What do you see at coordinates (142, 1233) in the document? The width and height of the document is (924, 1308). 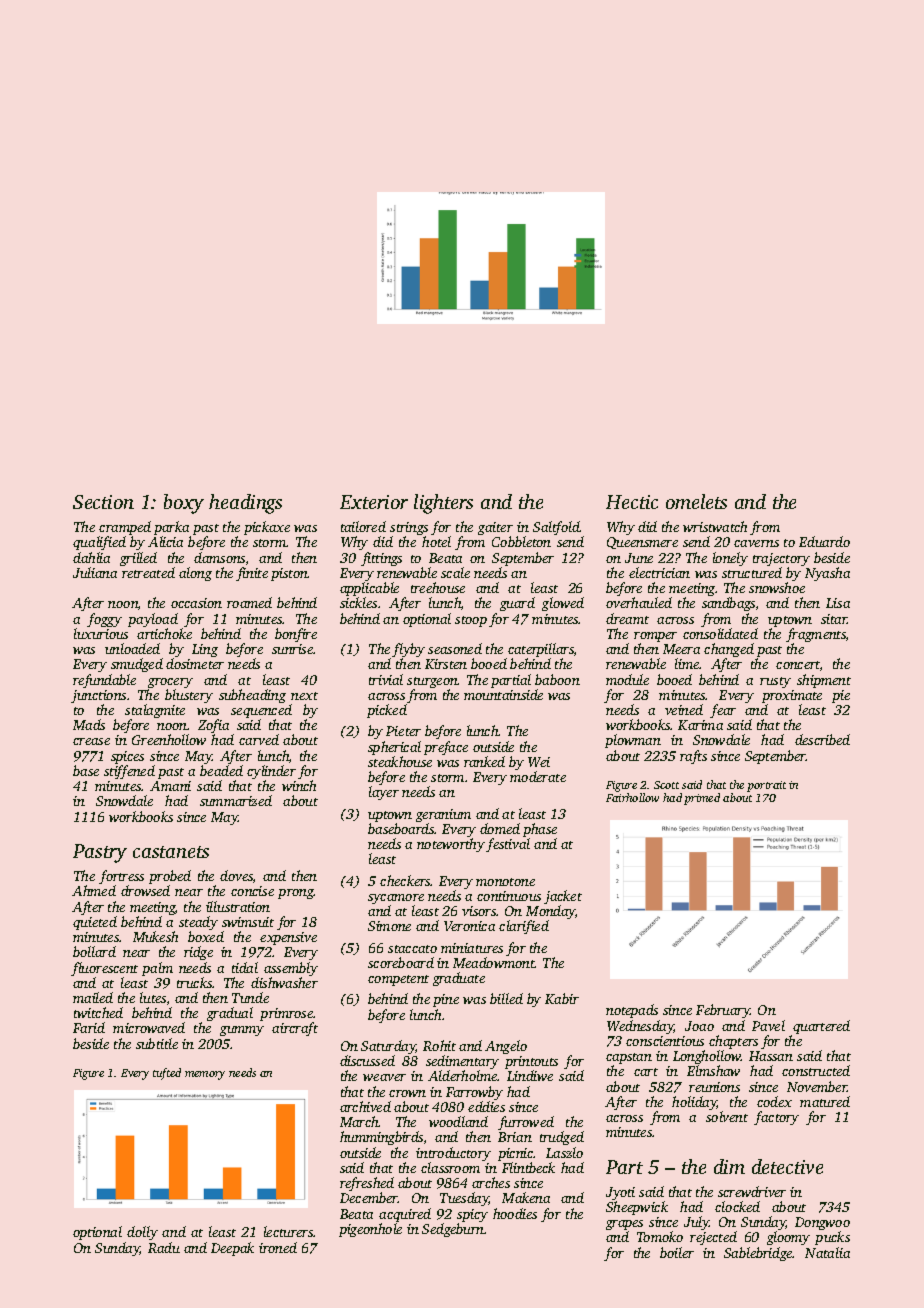 I see `dolly` at bounding box center [142, 1233].
